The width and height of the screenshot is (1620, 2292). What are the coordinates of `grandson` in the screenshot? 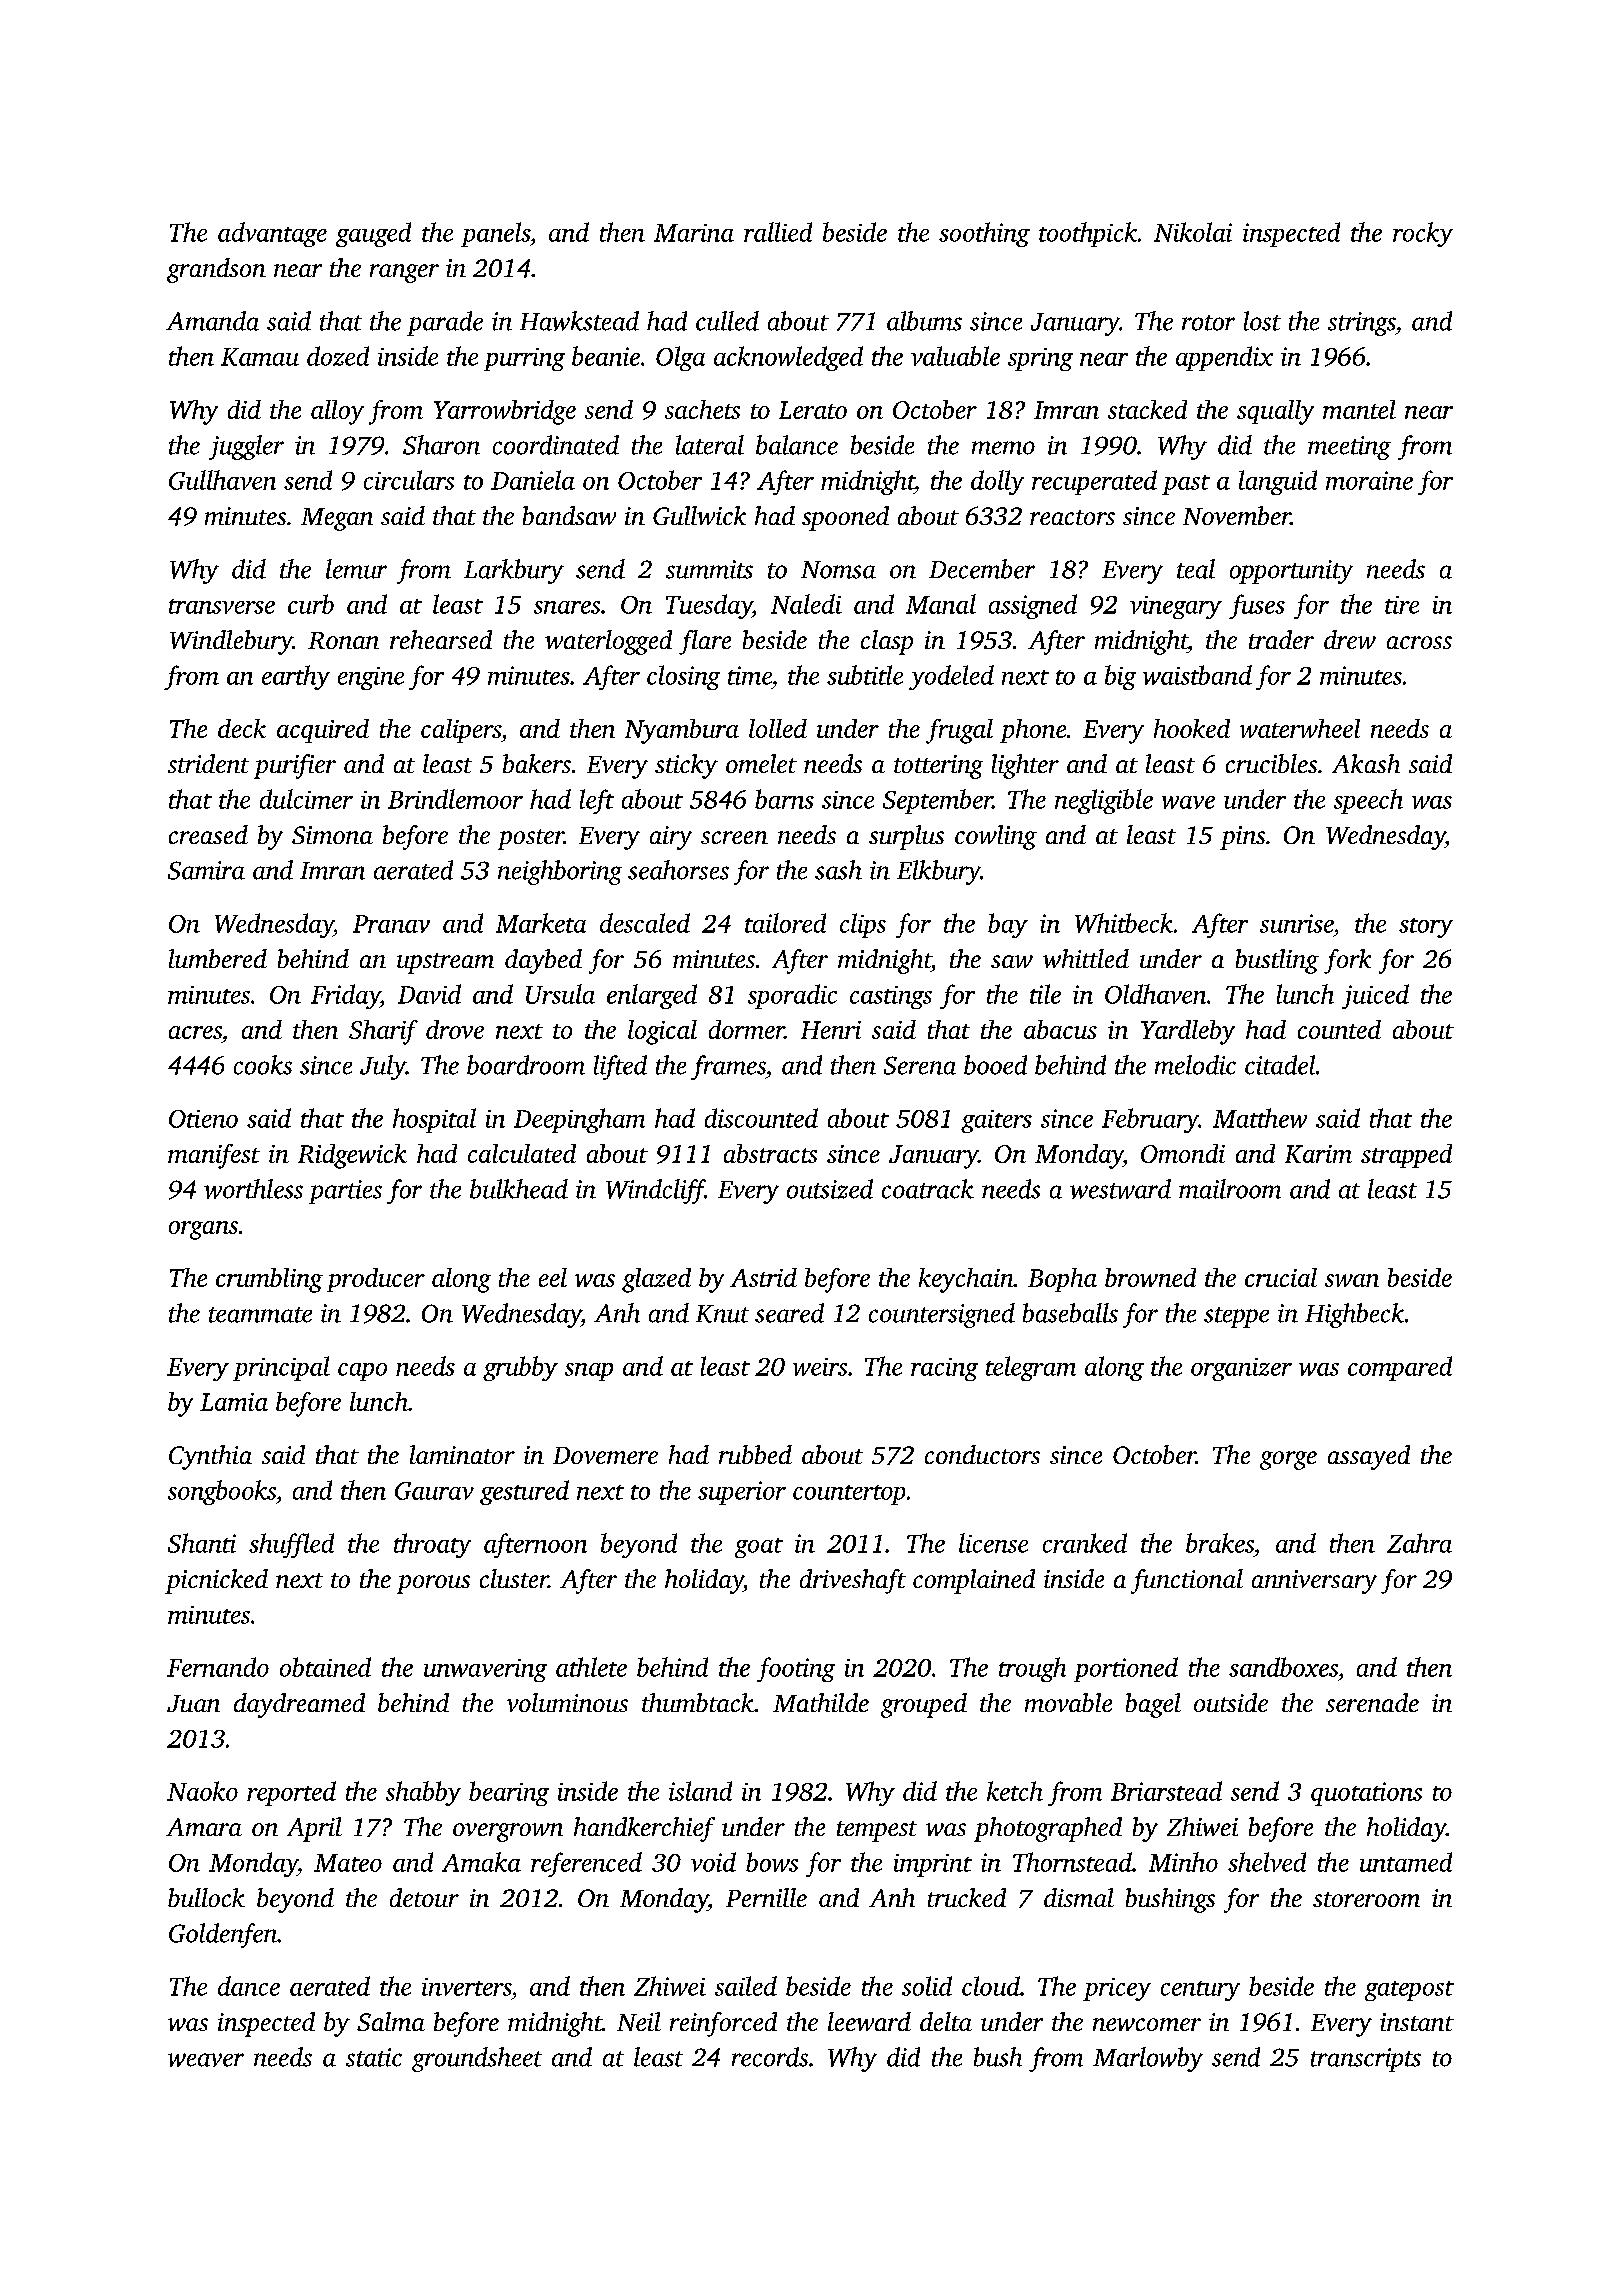 It's located at (216, 270).
